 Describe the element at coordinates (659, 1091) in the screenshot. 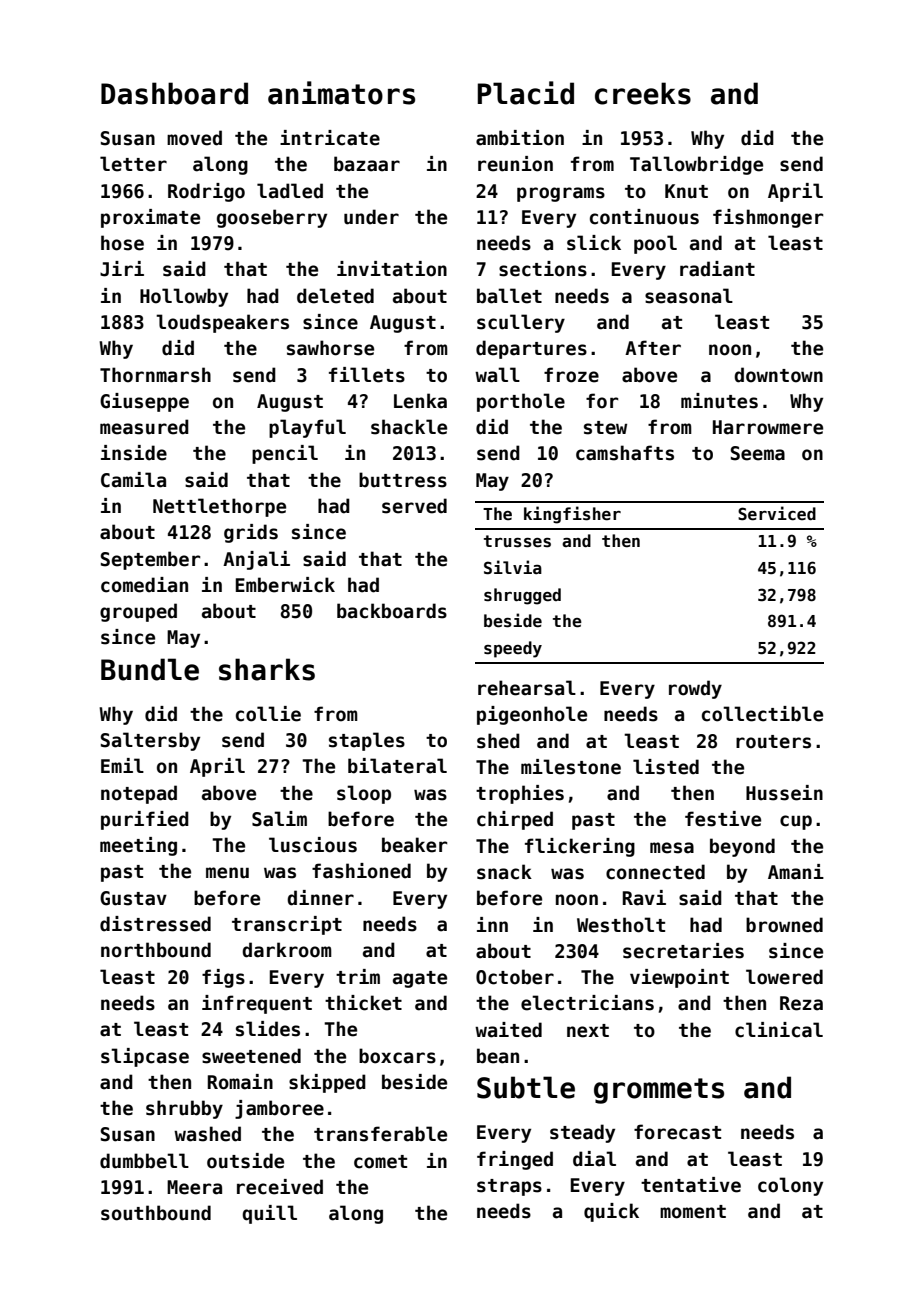

I see `grommets` at that location.
